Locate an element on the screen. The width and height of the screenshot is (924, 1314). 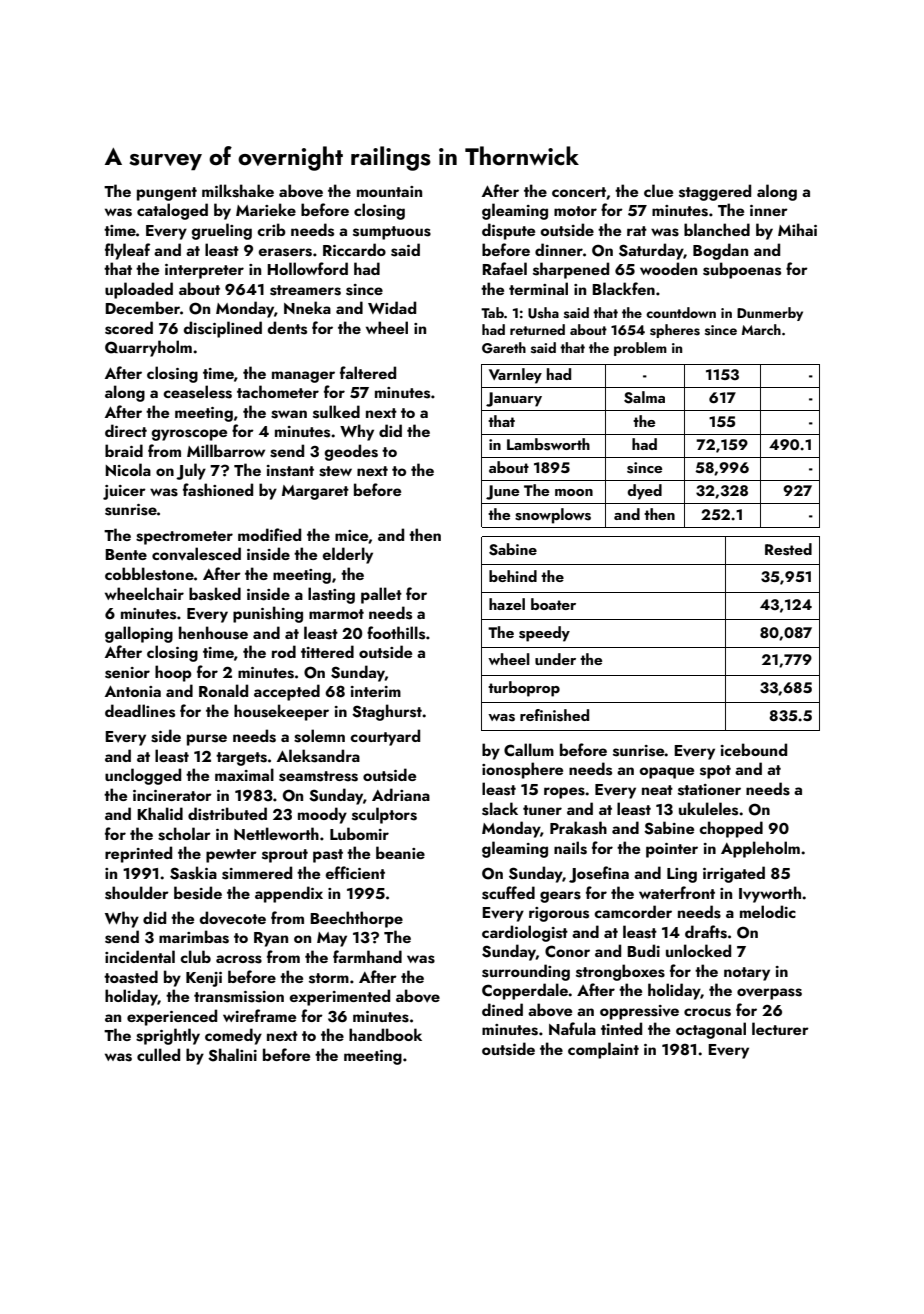
dined is located at coordinates (502, 1009).
